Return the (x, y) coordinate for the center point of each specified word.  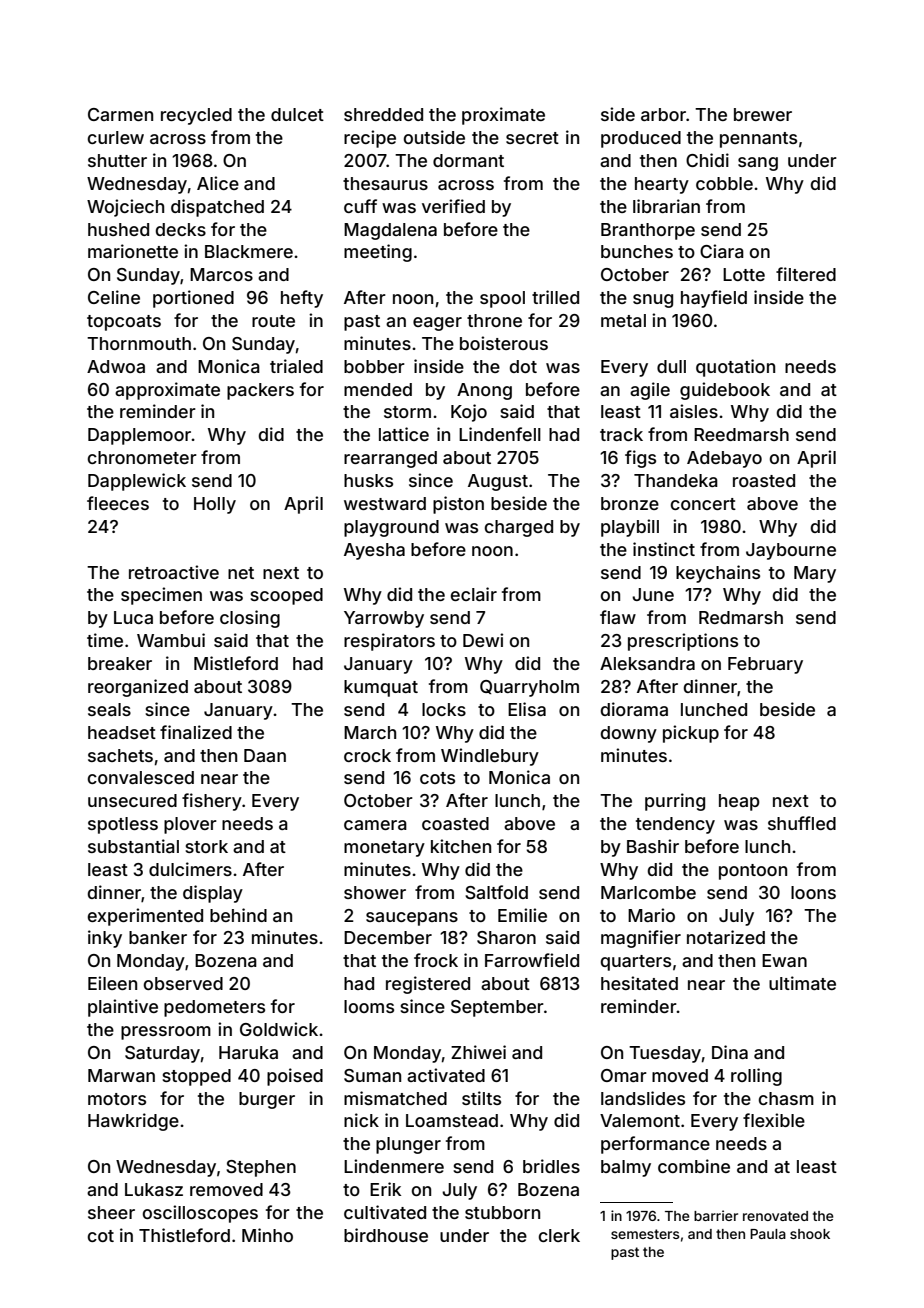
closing (250, 619)
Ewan (784, 960)
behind (238, 915)
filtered (806, 274)
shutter (117, 160)
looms (369, 1006)
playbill (630, 528)
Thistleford (184, 1235)
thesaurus (385, 183)
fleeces (118, 503)
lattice (404, 434)
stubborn (502, 1212)
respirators (389, 642)
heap (739, 802)
